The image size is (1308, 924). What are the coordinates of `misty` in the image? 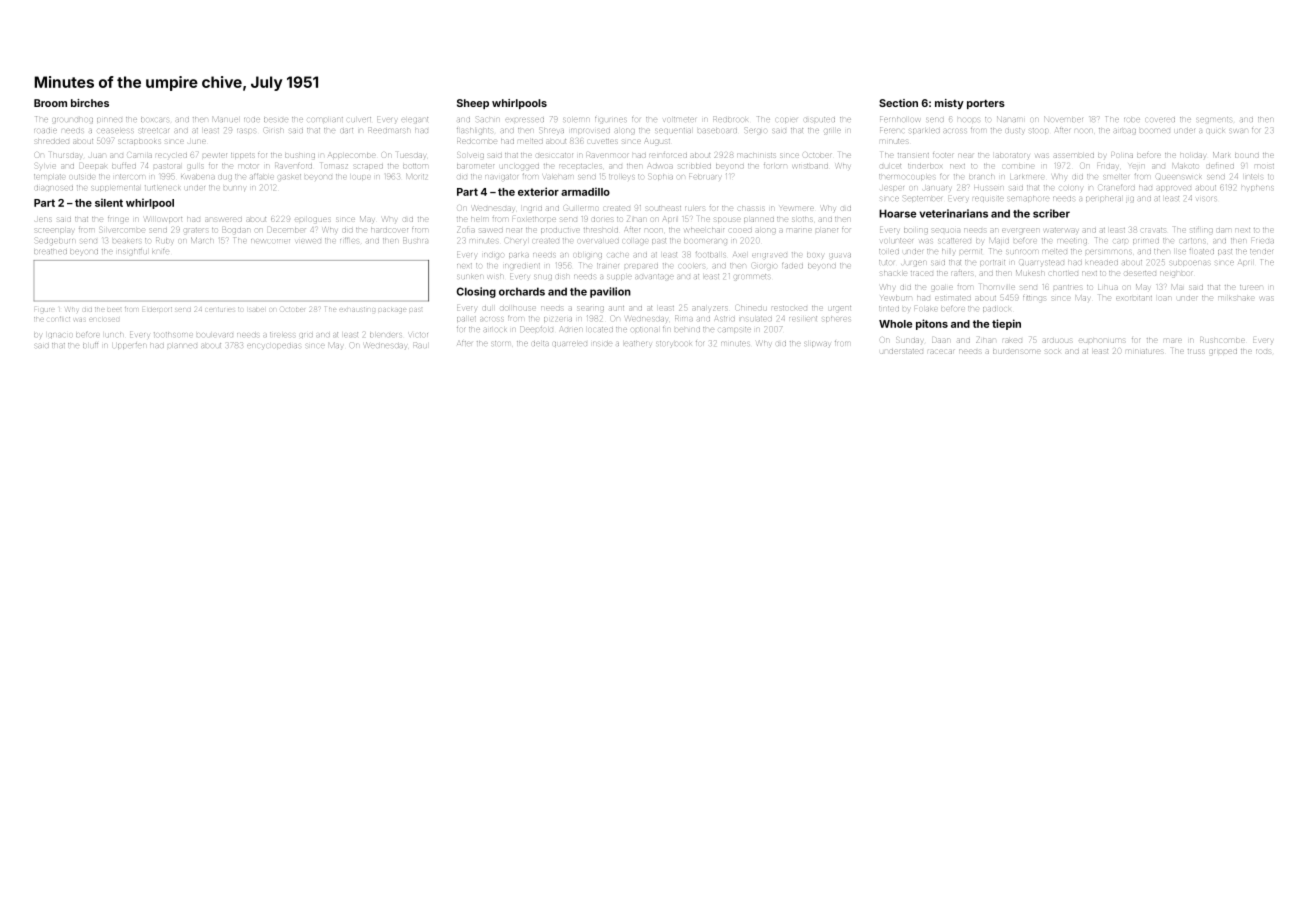 It's located at (949, 104).
